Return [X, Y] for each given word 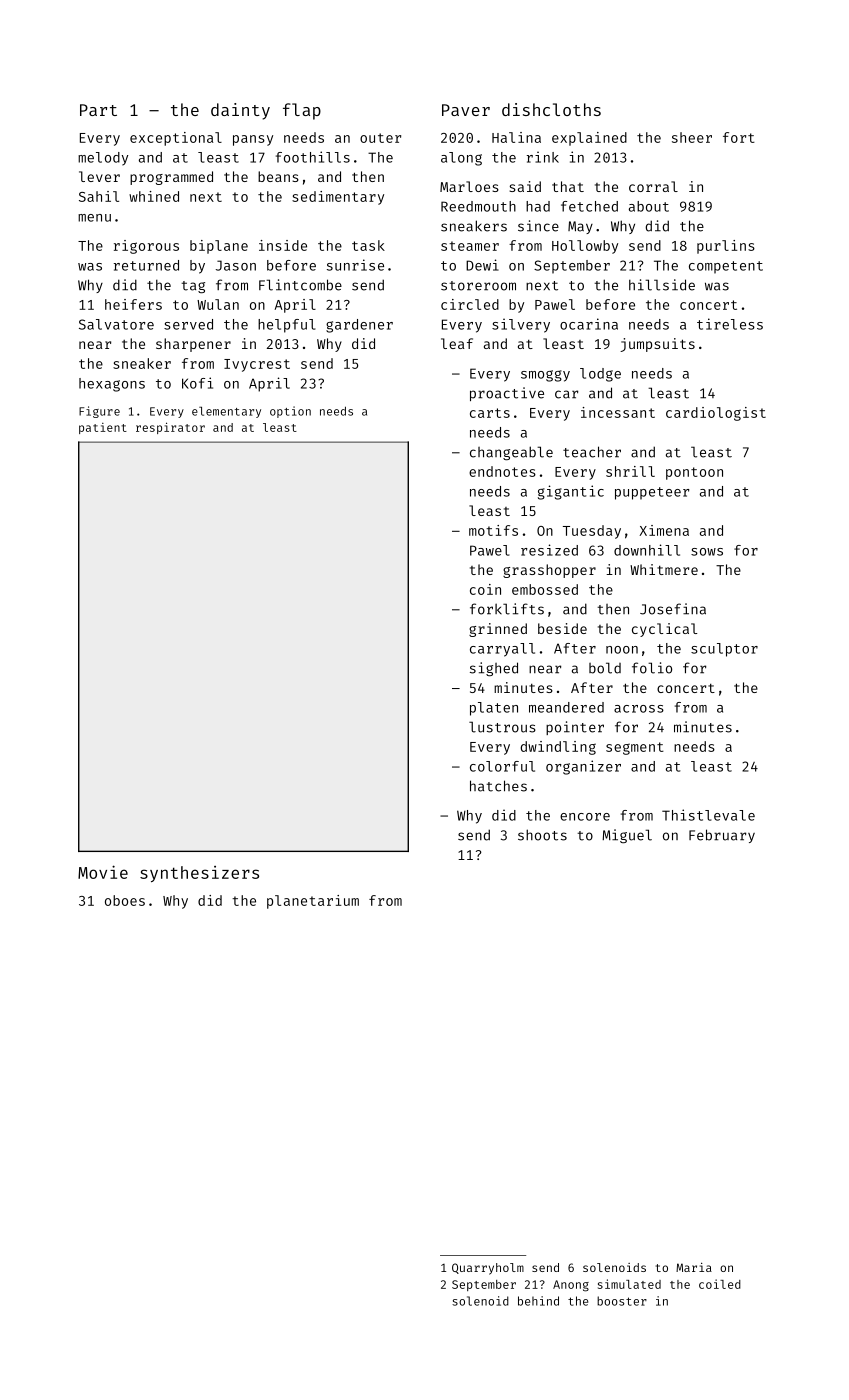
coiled [720, 1284]
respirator [170, 428]
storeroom [478, 286]
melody [103, 159]
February [722, 836]
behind [538, 1301]
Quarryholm [488, 1269]
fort [739, 137]
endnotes [502, 471]
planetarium [313, 902]
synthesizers [199, 874]
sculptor [724, 650]
